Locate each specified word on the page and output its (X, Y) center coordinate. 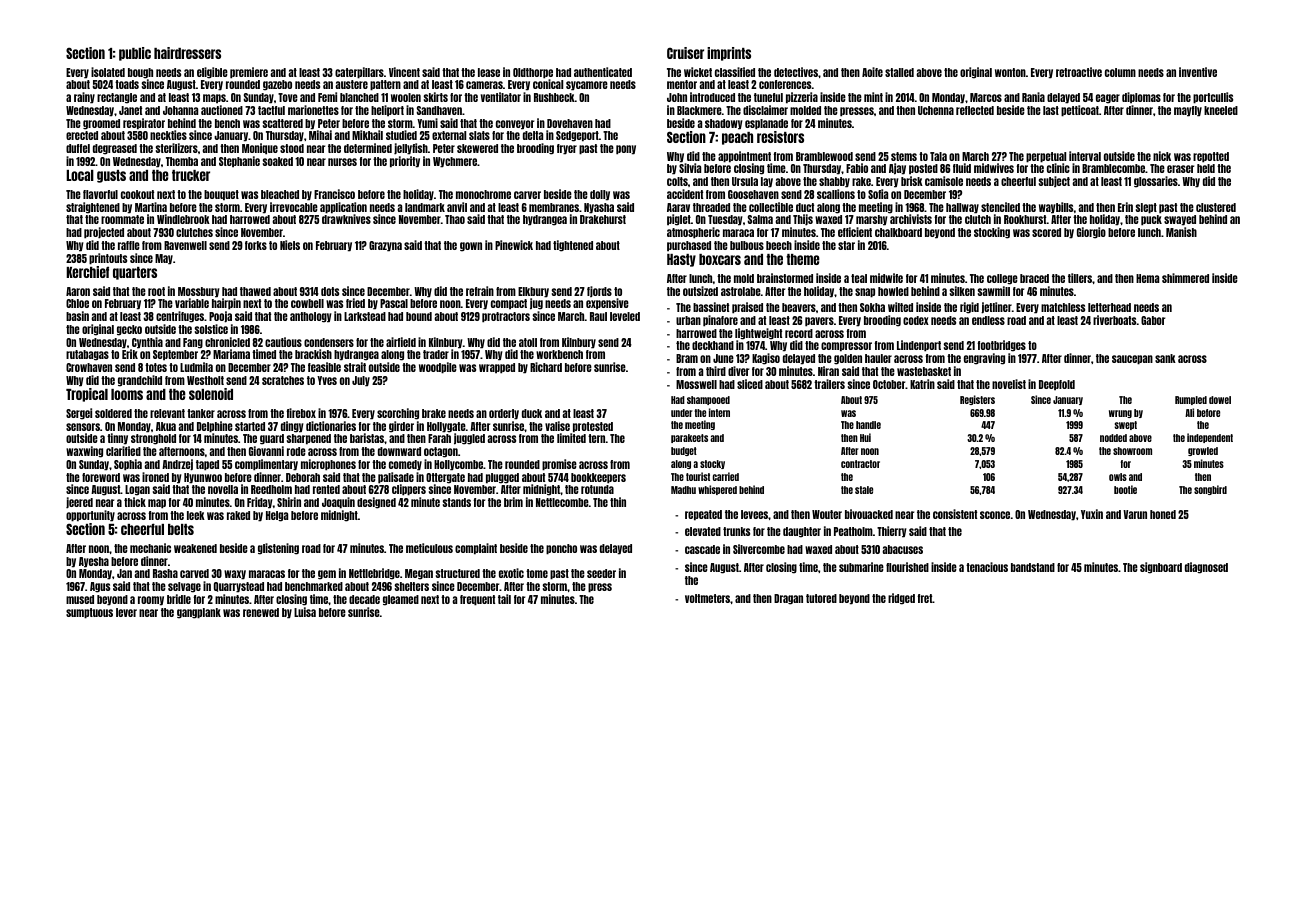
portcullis (1213, 98)
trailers (829, 384)
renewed (261, 612)
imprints (729, 54)
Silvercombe (759, 549)
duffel (78, 148)
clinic (1058, 168)
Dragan (788, 599)
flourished (907, 567)
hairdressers (187, 53)
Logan (137, 490)
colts (677, 181)
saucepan (1132, 360)
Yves (327, 380)
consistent (955, 514)
